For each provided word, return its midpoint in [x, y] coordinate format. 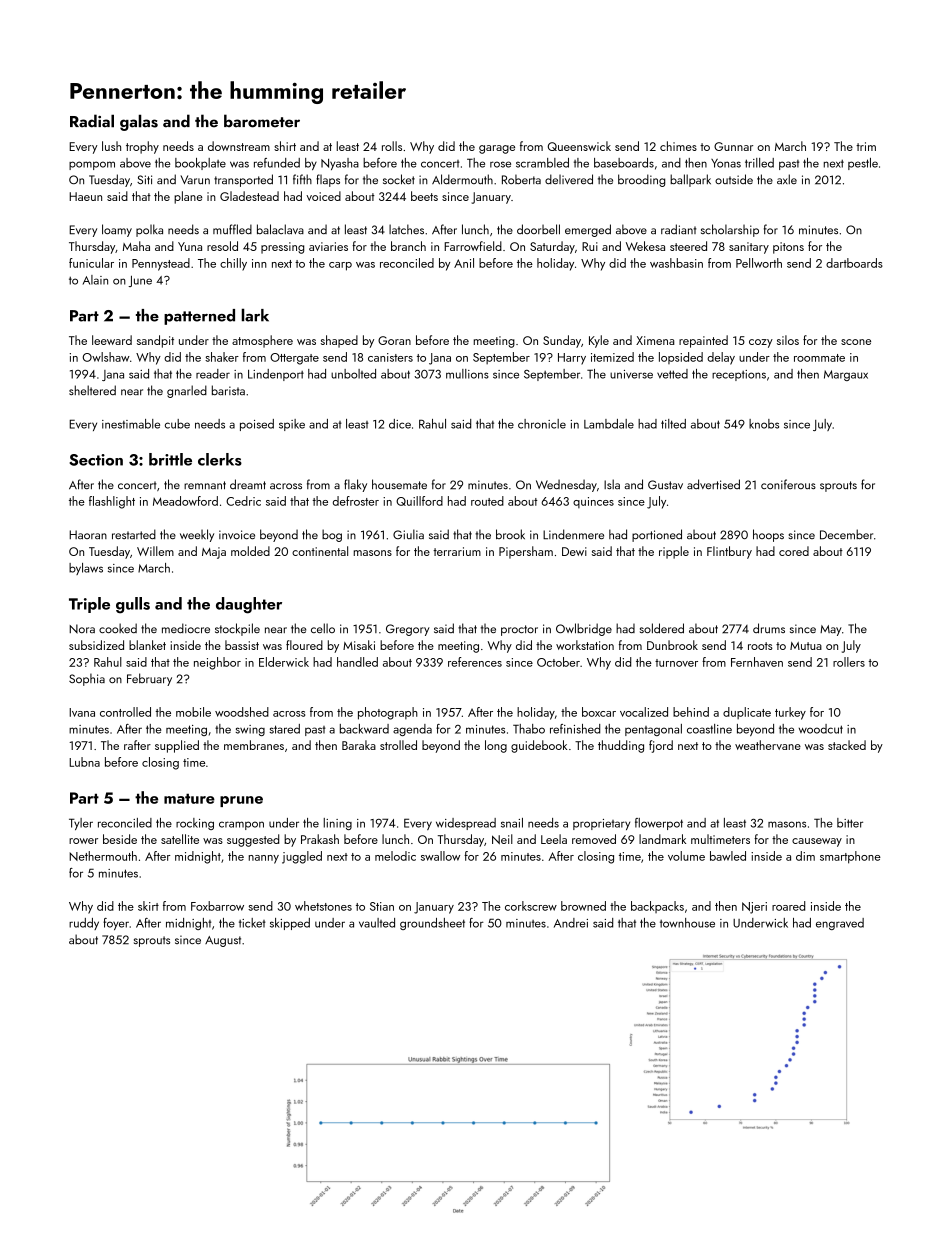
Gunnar [733, 146]
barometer [262, 121]
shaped [339, 341]
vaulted [377, 923]
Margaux [846, 375]
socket [399, 179]
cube [177, 424]
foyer [116, 924]
